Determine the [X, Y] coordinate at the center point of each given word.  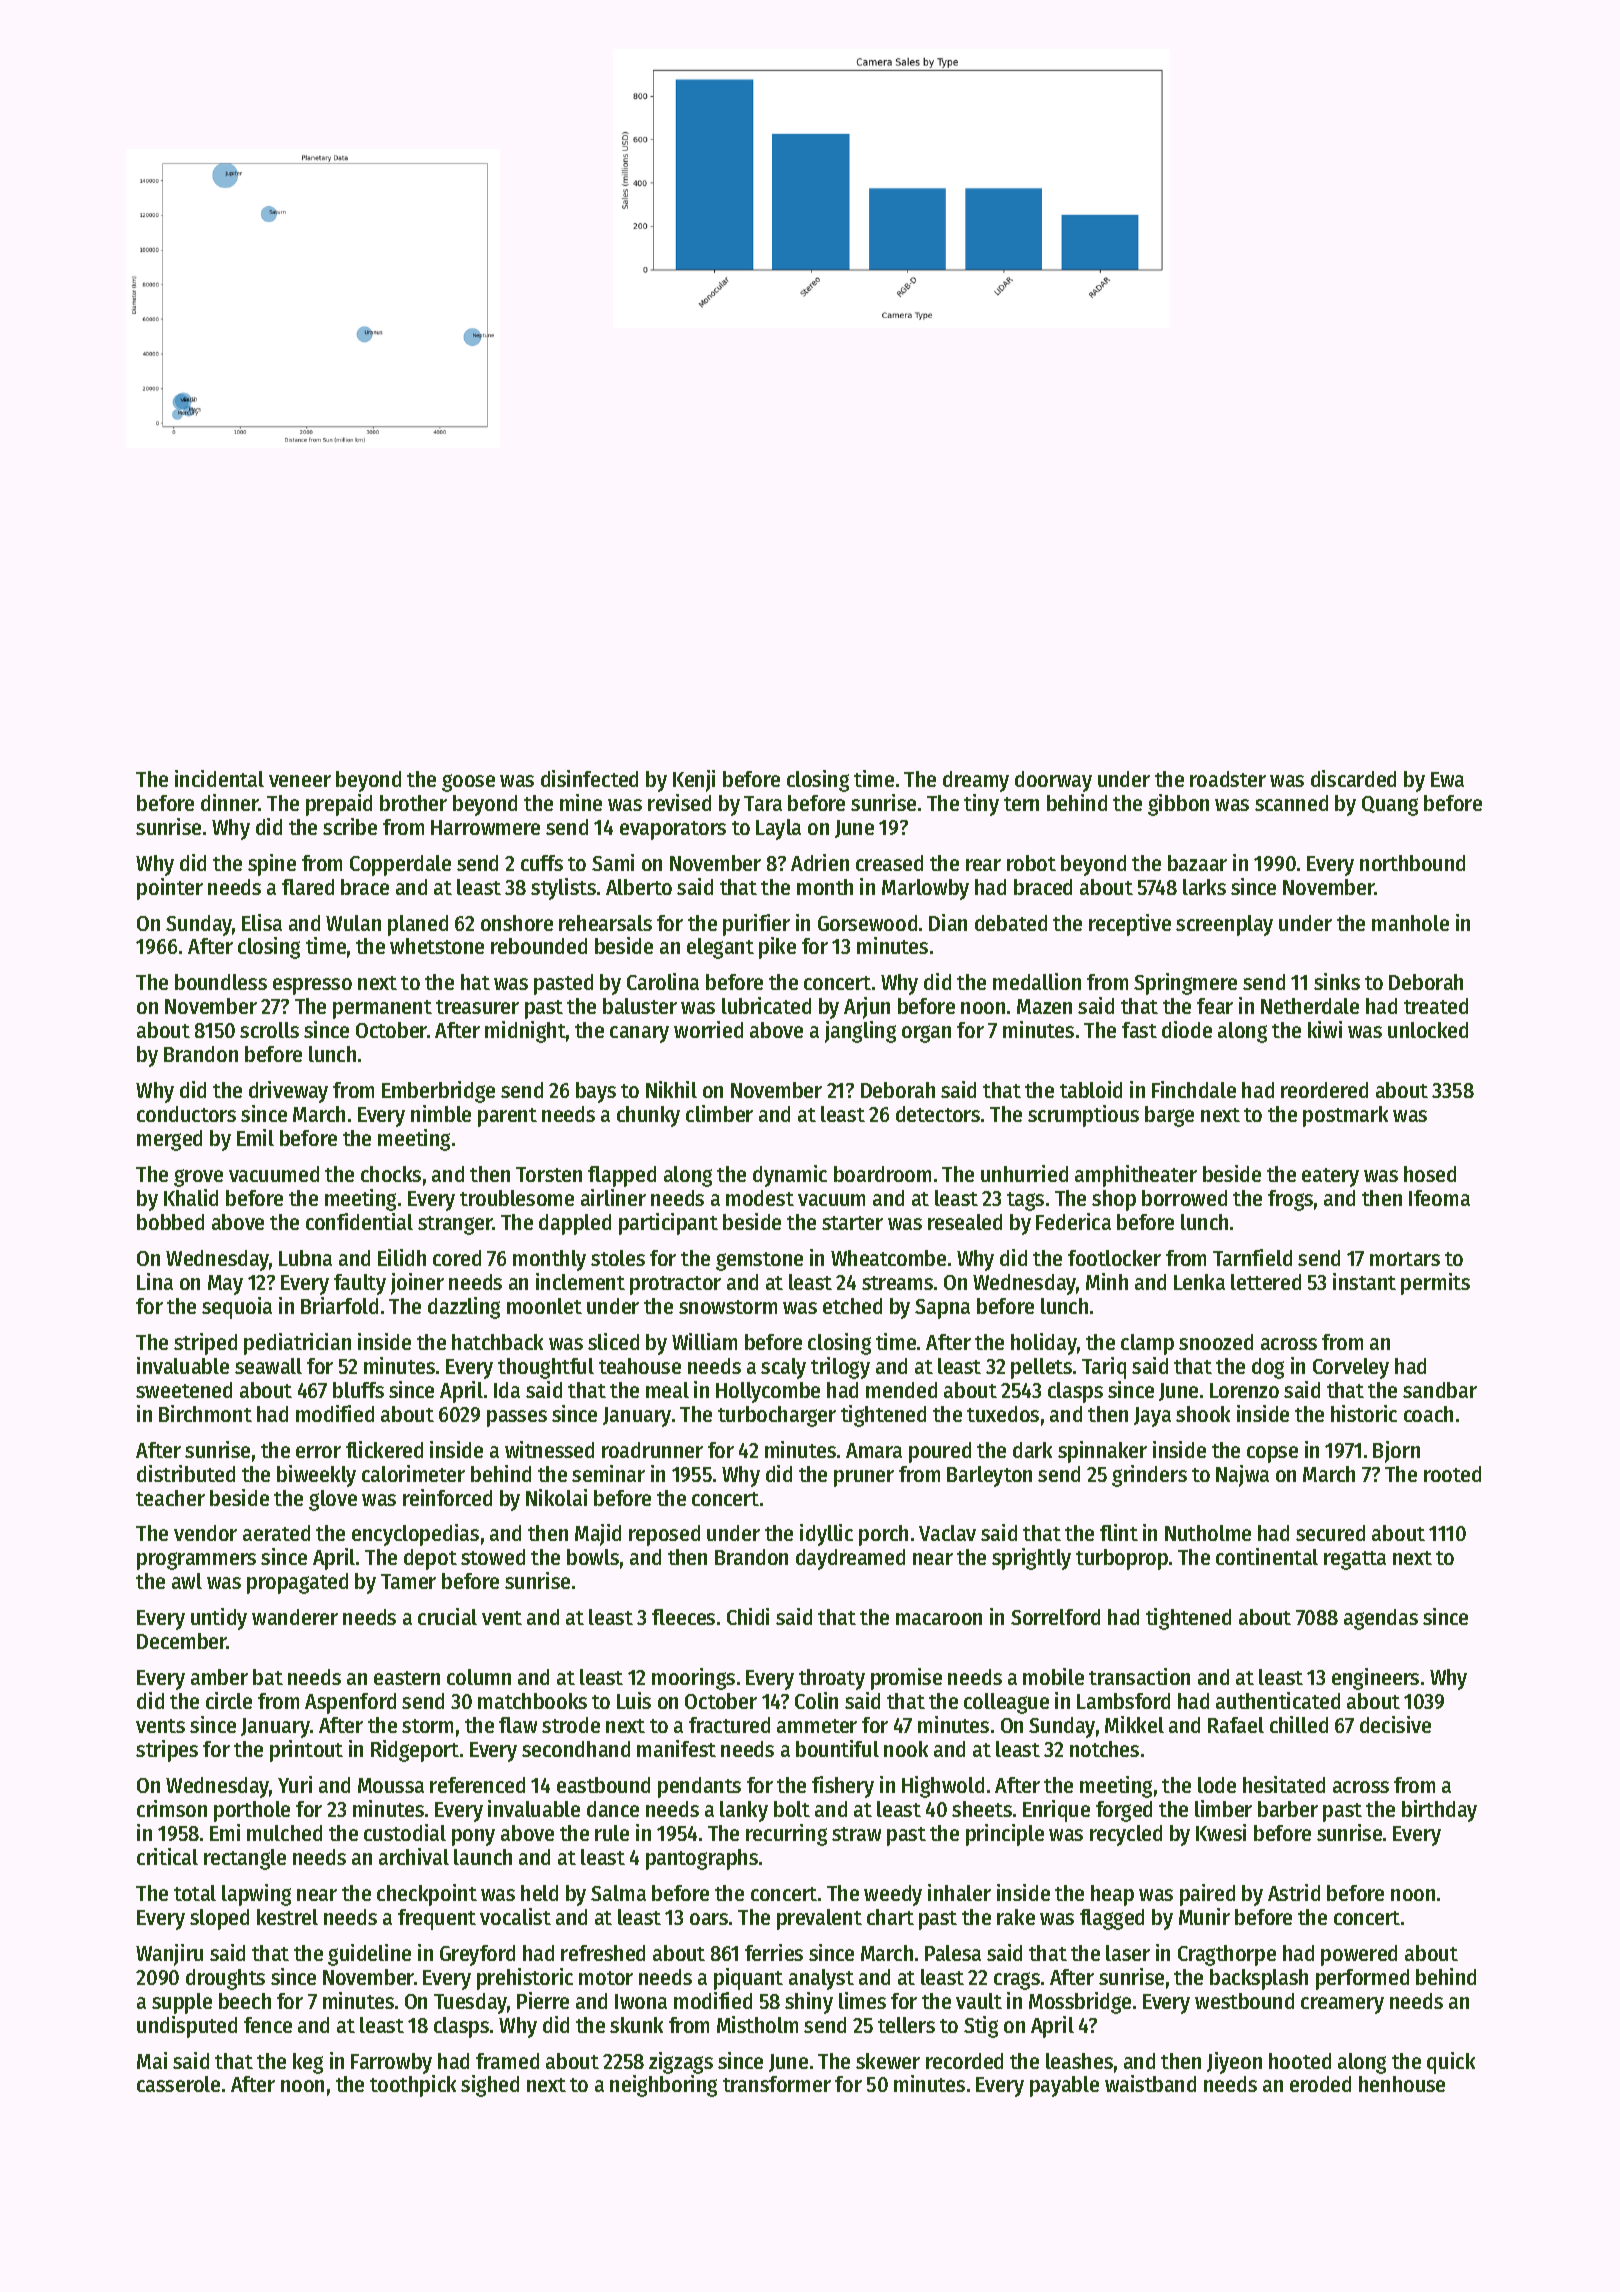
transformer [777, 2084]
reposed [664, 1535]
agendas [1381, 1619]
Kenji [694, 781]
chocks [391, 1174]
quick [1451, 2063]
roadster [1228, 779]
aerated [276, 1533]
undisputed [187, 2027]
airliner [613, 1197]
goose [468, 783]
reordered [1324, 1090]
